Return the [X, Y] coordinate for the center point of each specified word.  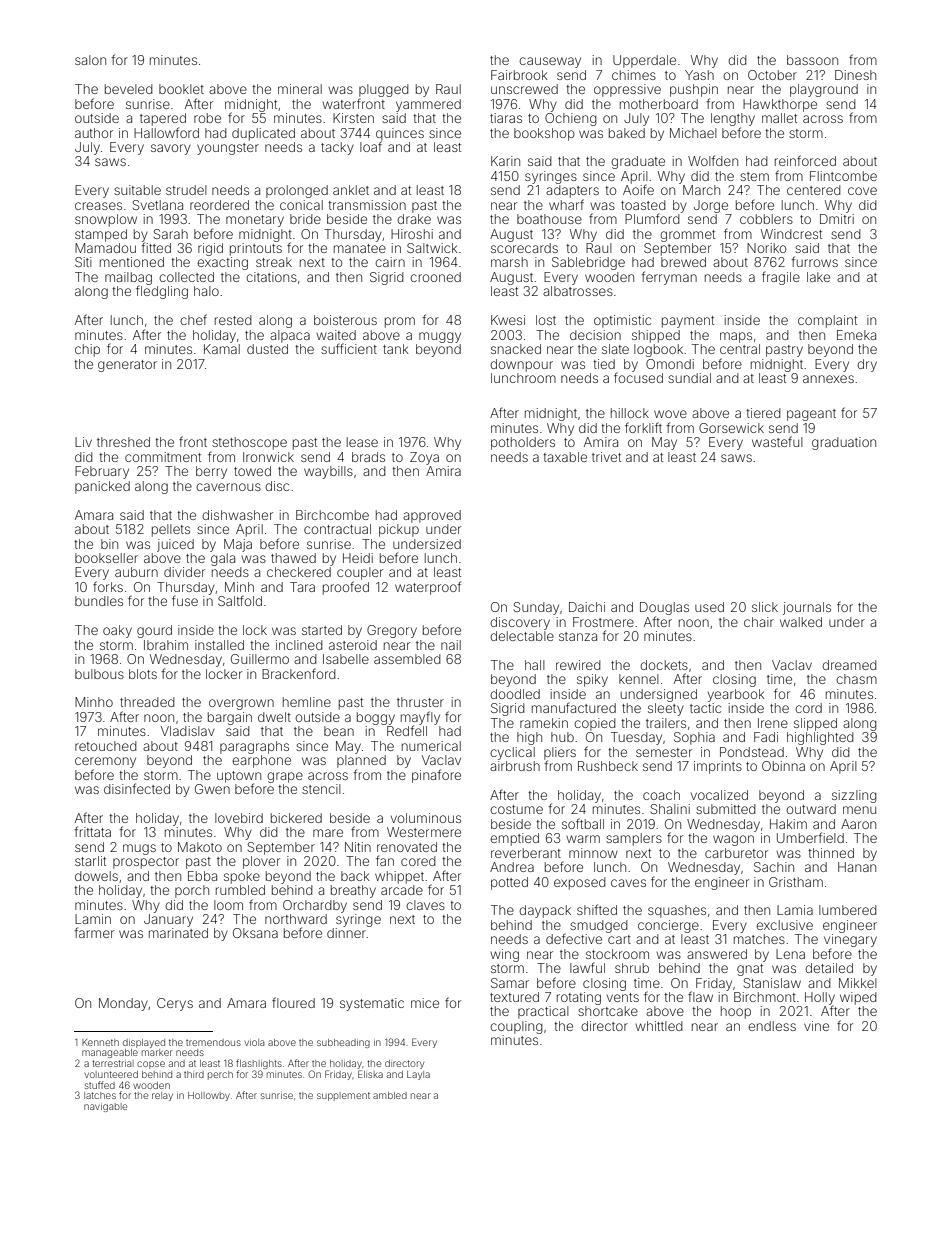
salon [90, 60]
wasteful [777, 441]
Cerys [175, 1004]
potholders [523, 443]
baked [627, 133]
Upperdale [644, 61]
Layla [418, 1075]
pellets [171, 530]
